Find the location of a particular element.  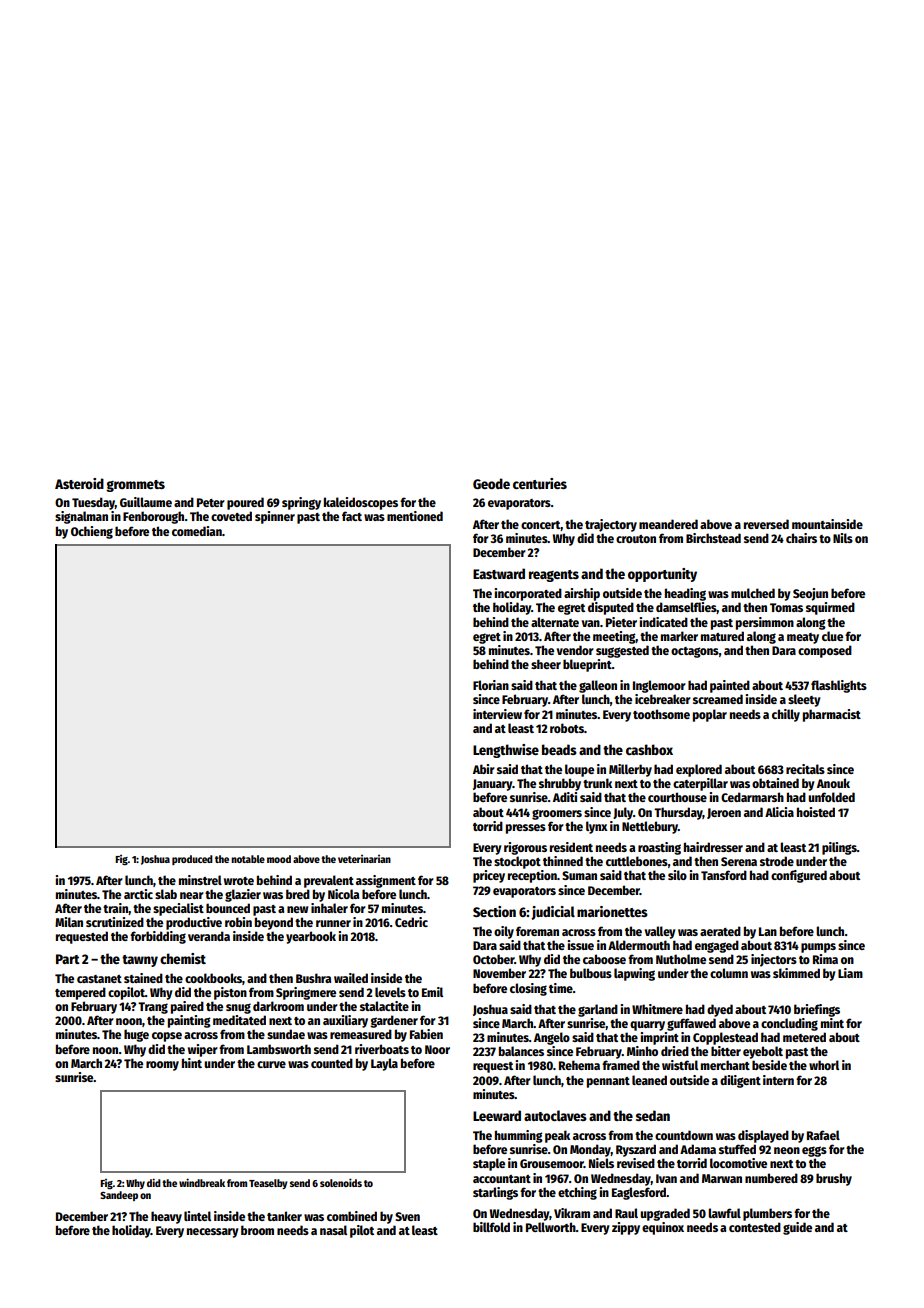

Ochieng is located at coordinates (92, 532).
